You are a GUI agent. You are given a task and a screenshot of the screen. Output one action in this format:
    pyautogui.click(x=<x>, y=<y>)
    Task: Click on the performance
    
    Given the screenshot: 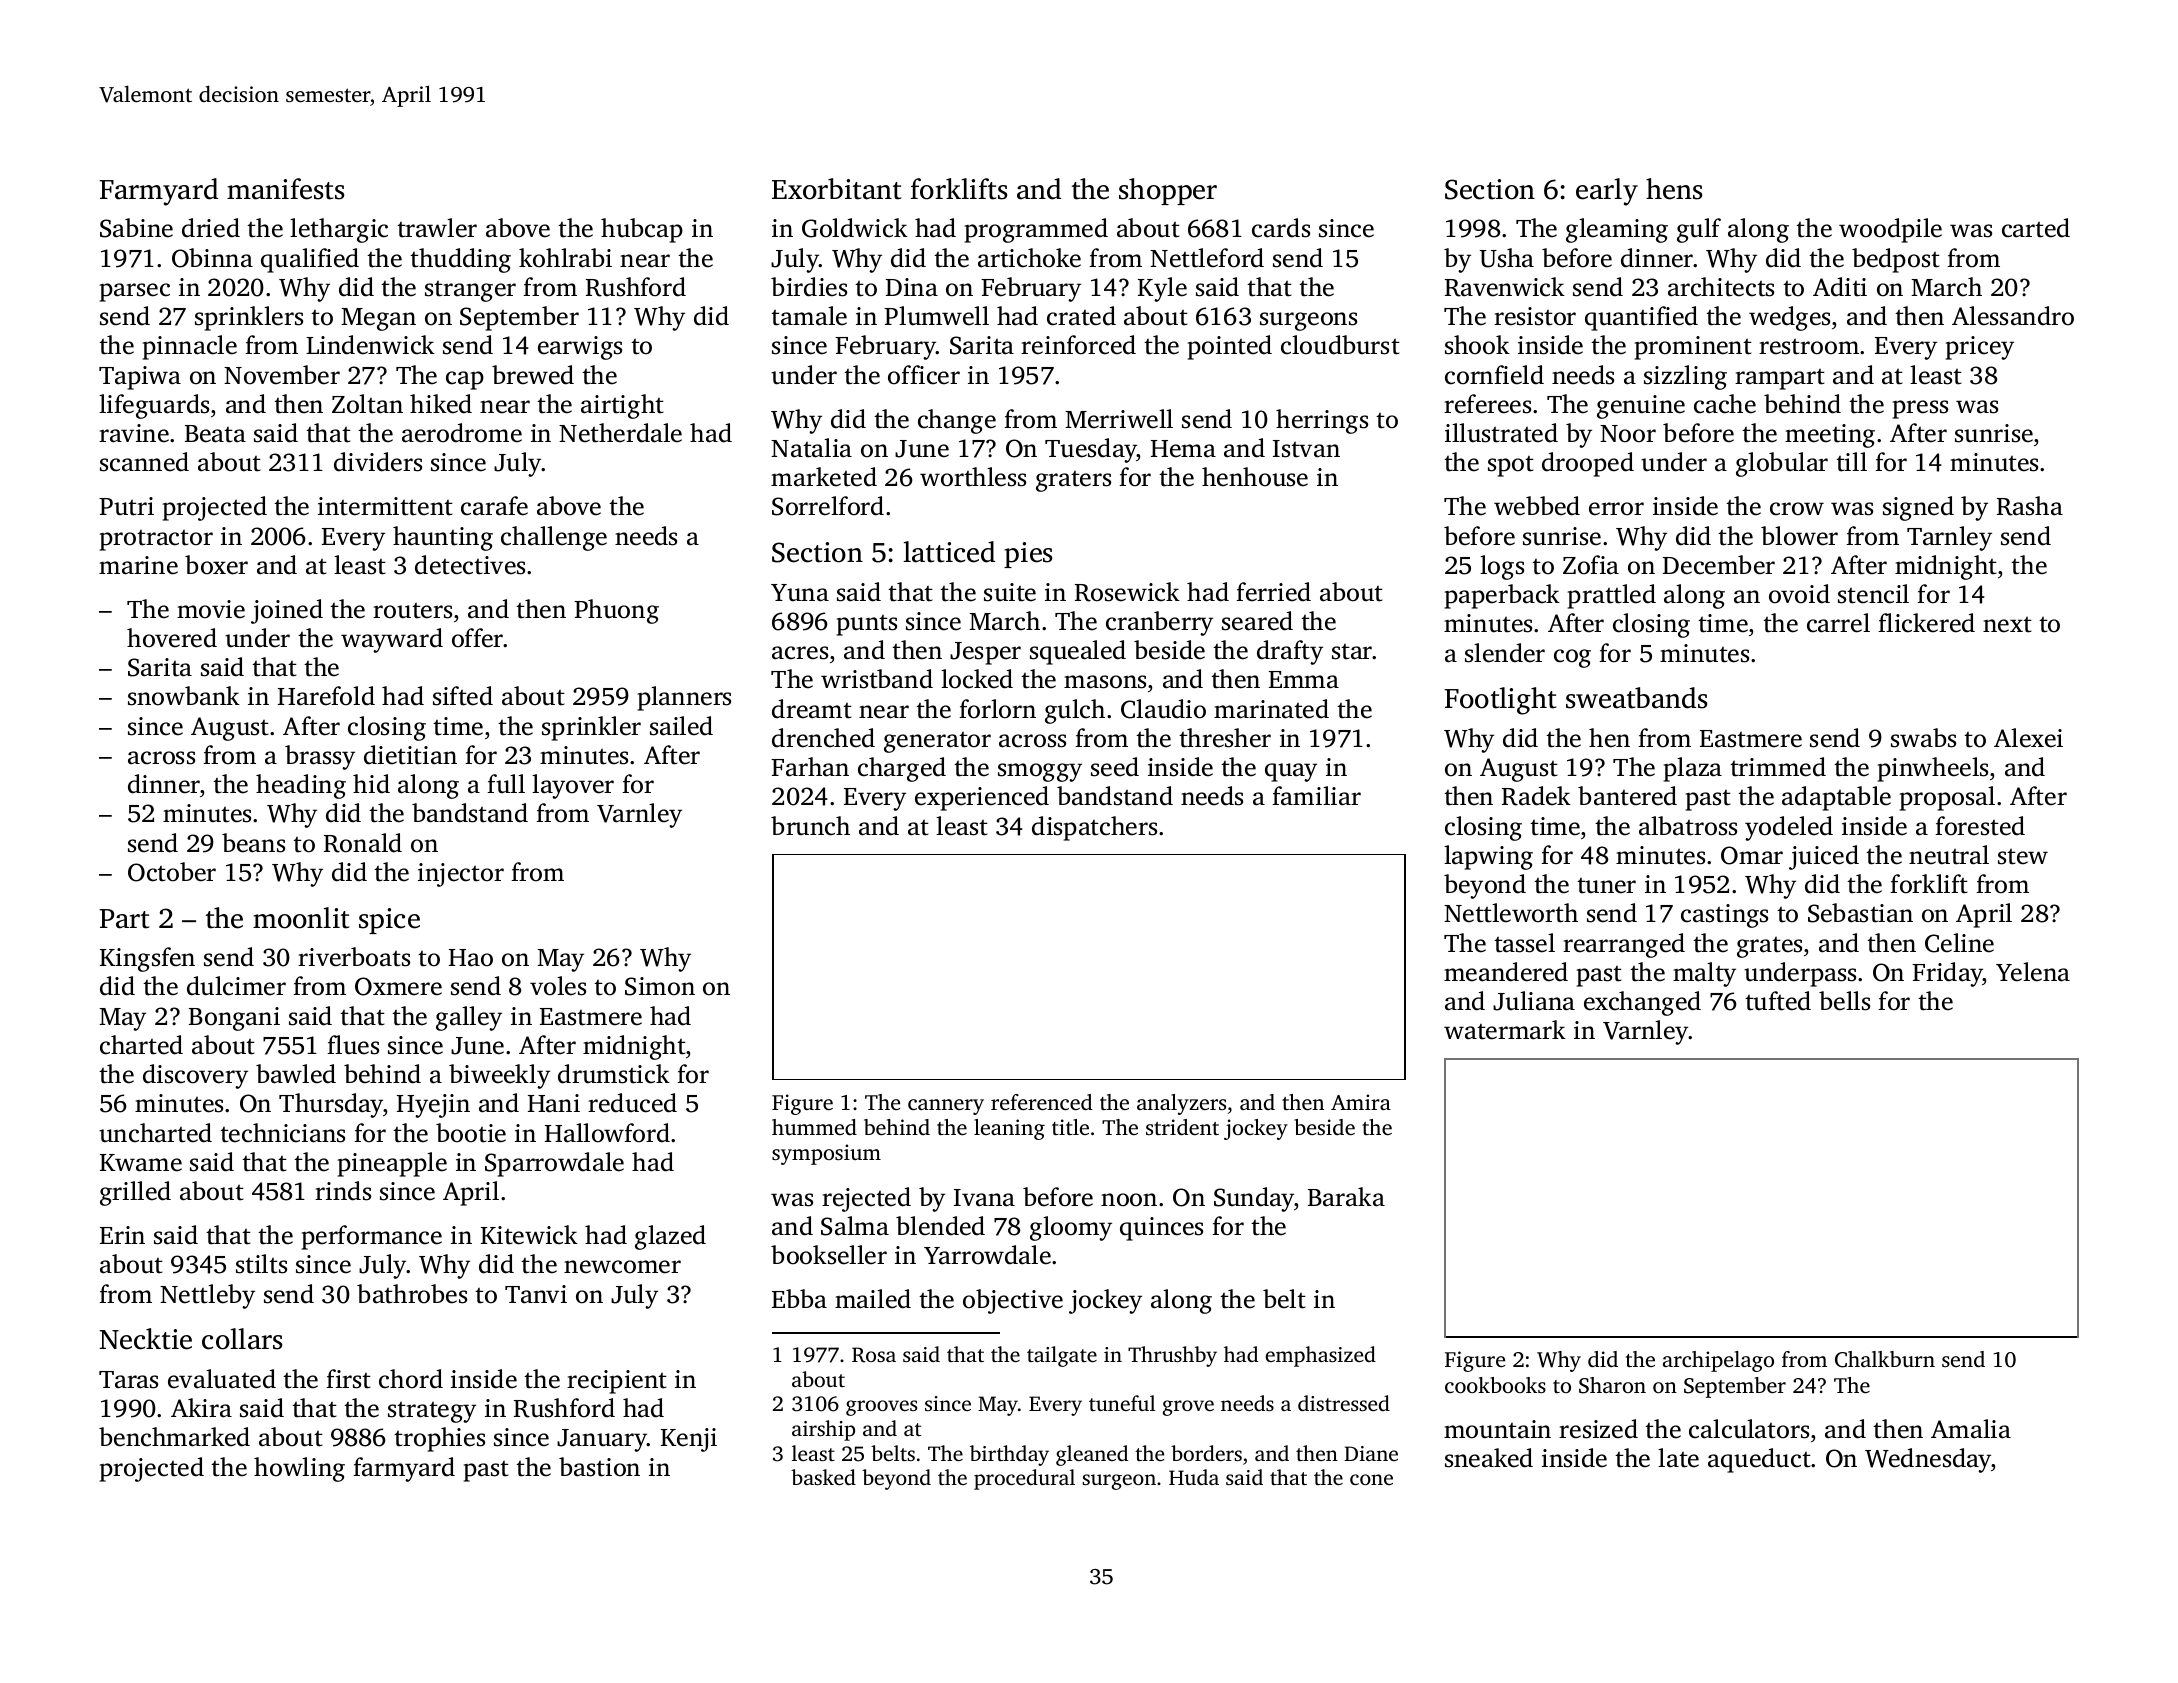 What is the action you would take?
    pyautogui.click(x=372, y=1237)
